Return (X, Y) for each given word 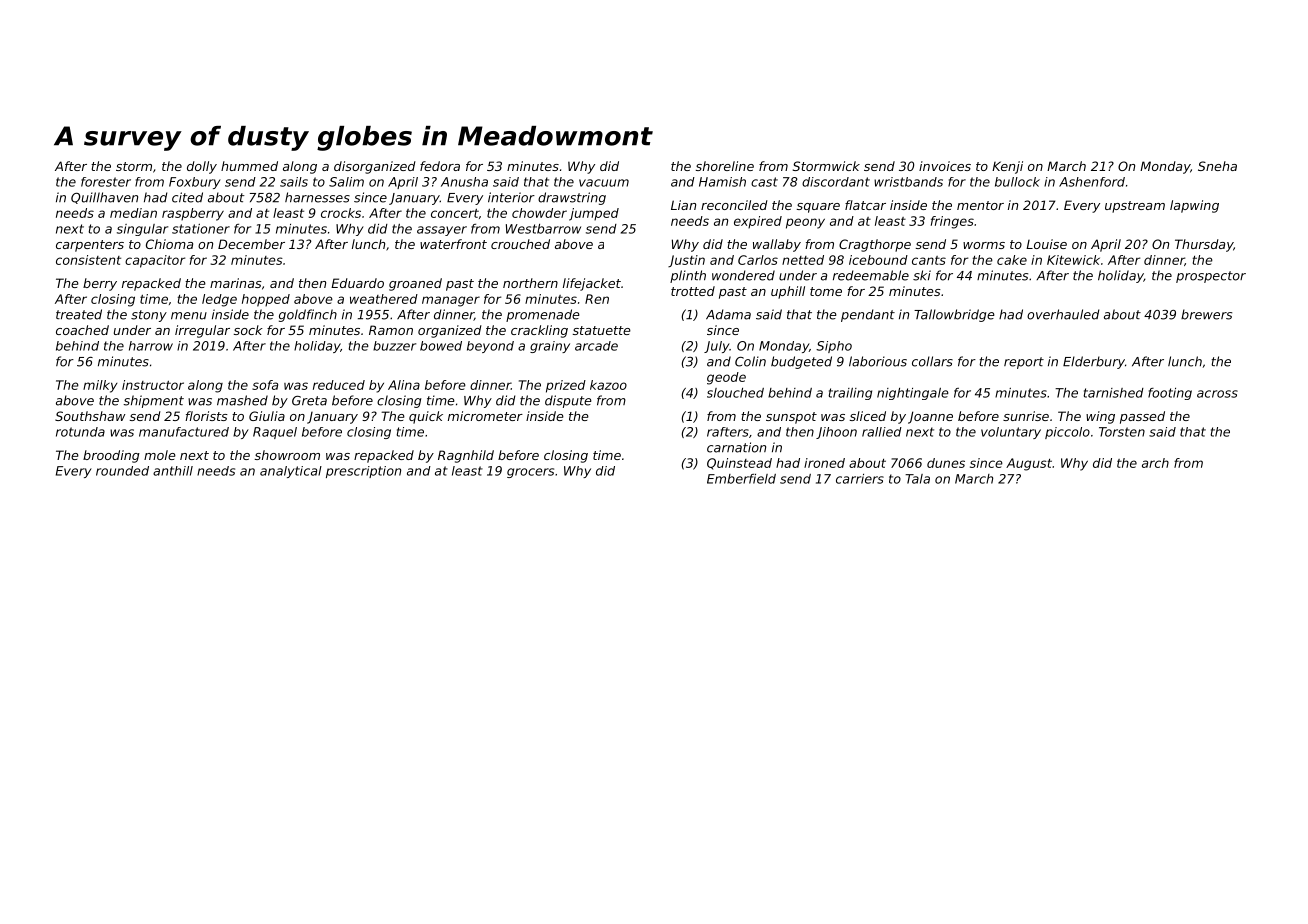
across (1217, 394)
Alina (404, 385)
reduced (339, 385)
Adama (728, 314)
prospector (1211, 277)
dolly (202, 167)
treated (79, 314)
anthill (173, 471)
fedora (440, 166)
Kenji (1007, 167)
